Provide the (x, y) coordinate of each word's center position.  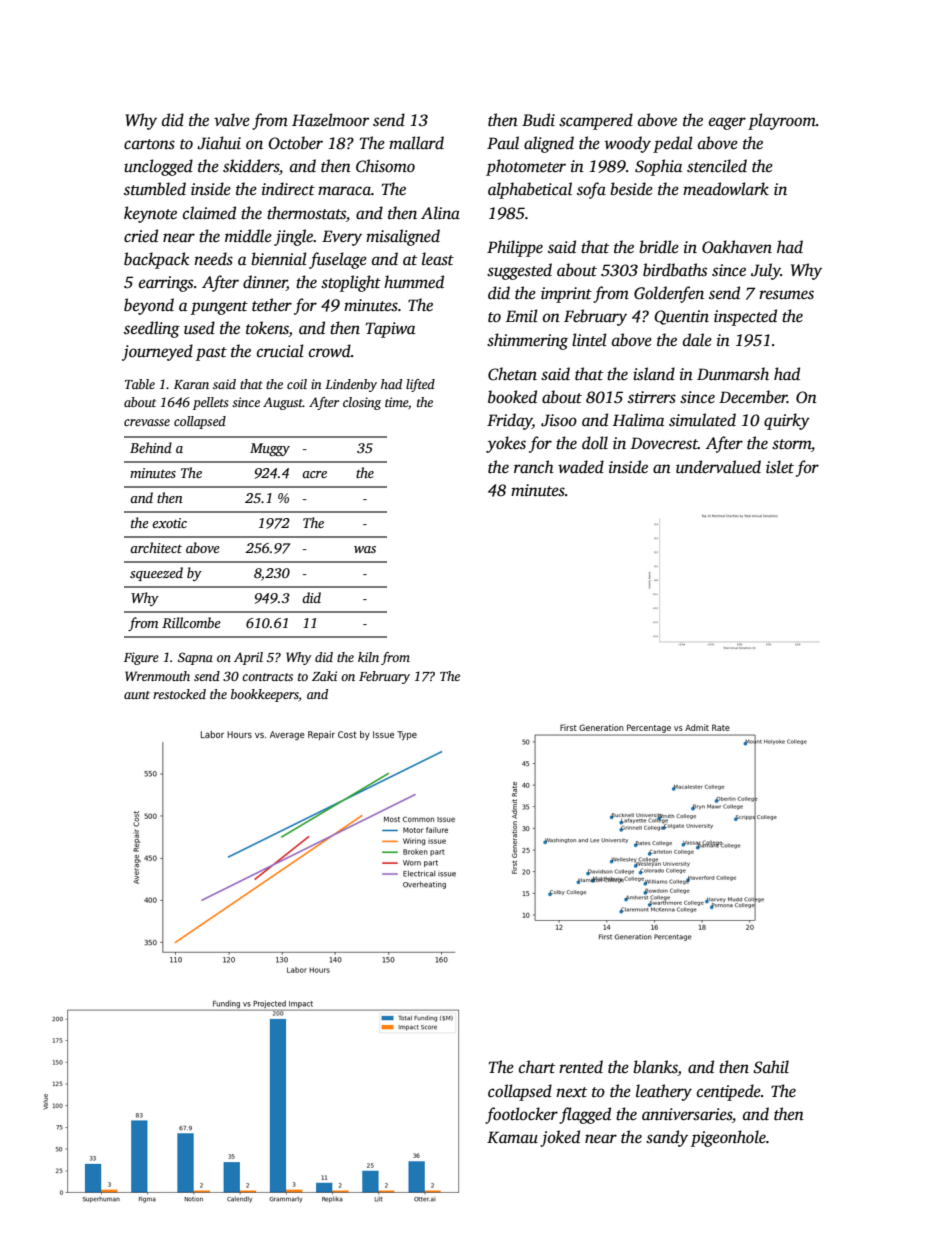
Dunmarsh (733, 374)
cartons (149, 144)
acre (314, 474)
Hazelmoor (330, 119)
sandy (667, 1138)
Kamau (512, 1137)
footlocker (521, 1115)
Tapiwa (390, 330)
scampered (596, 121)
